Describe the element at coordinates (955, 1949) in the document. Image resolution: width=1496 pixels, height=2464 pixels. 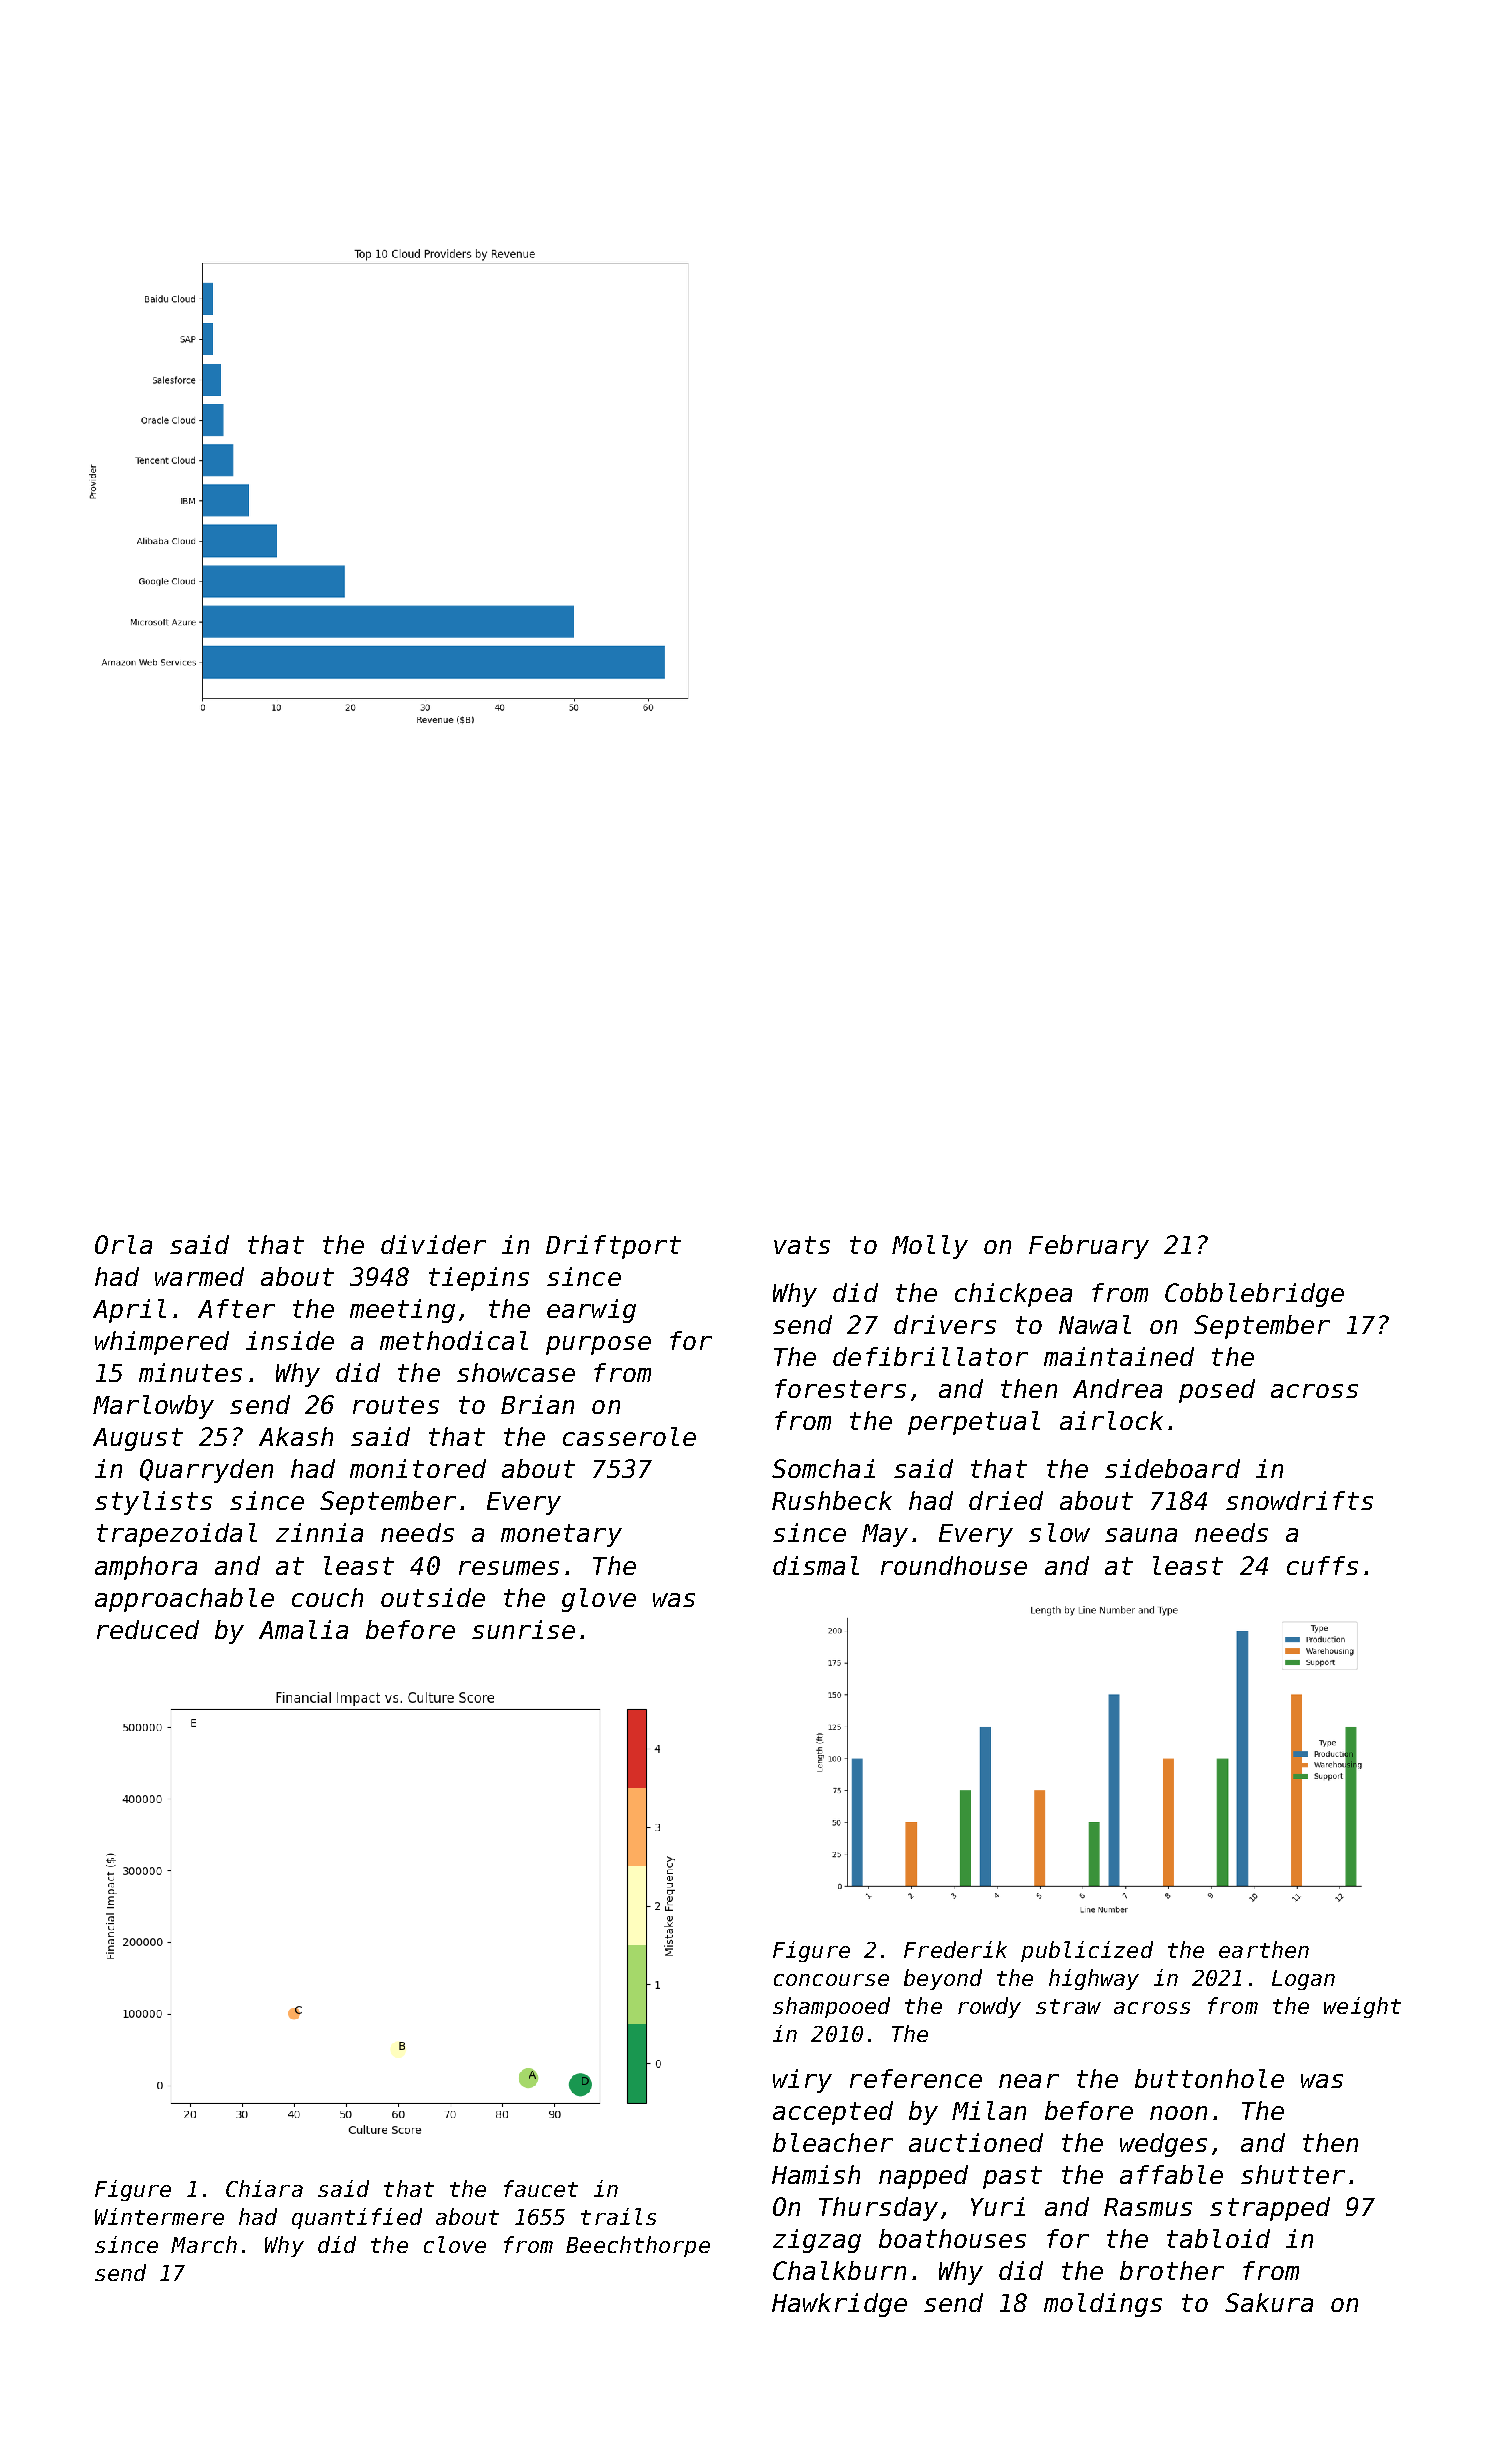
I see `Frederik` at that location.
